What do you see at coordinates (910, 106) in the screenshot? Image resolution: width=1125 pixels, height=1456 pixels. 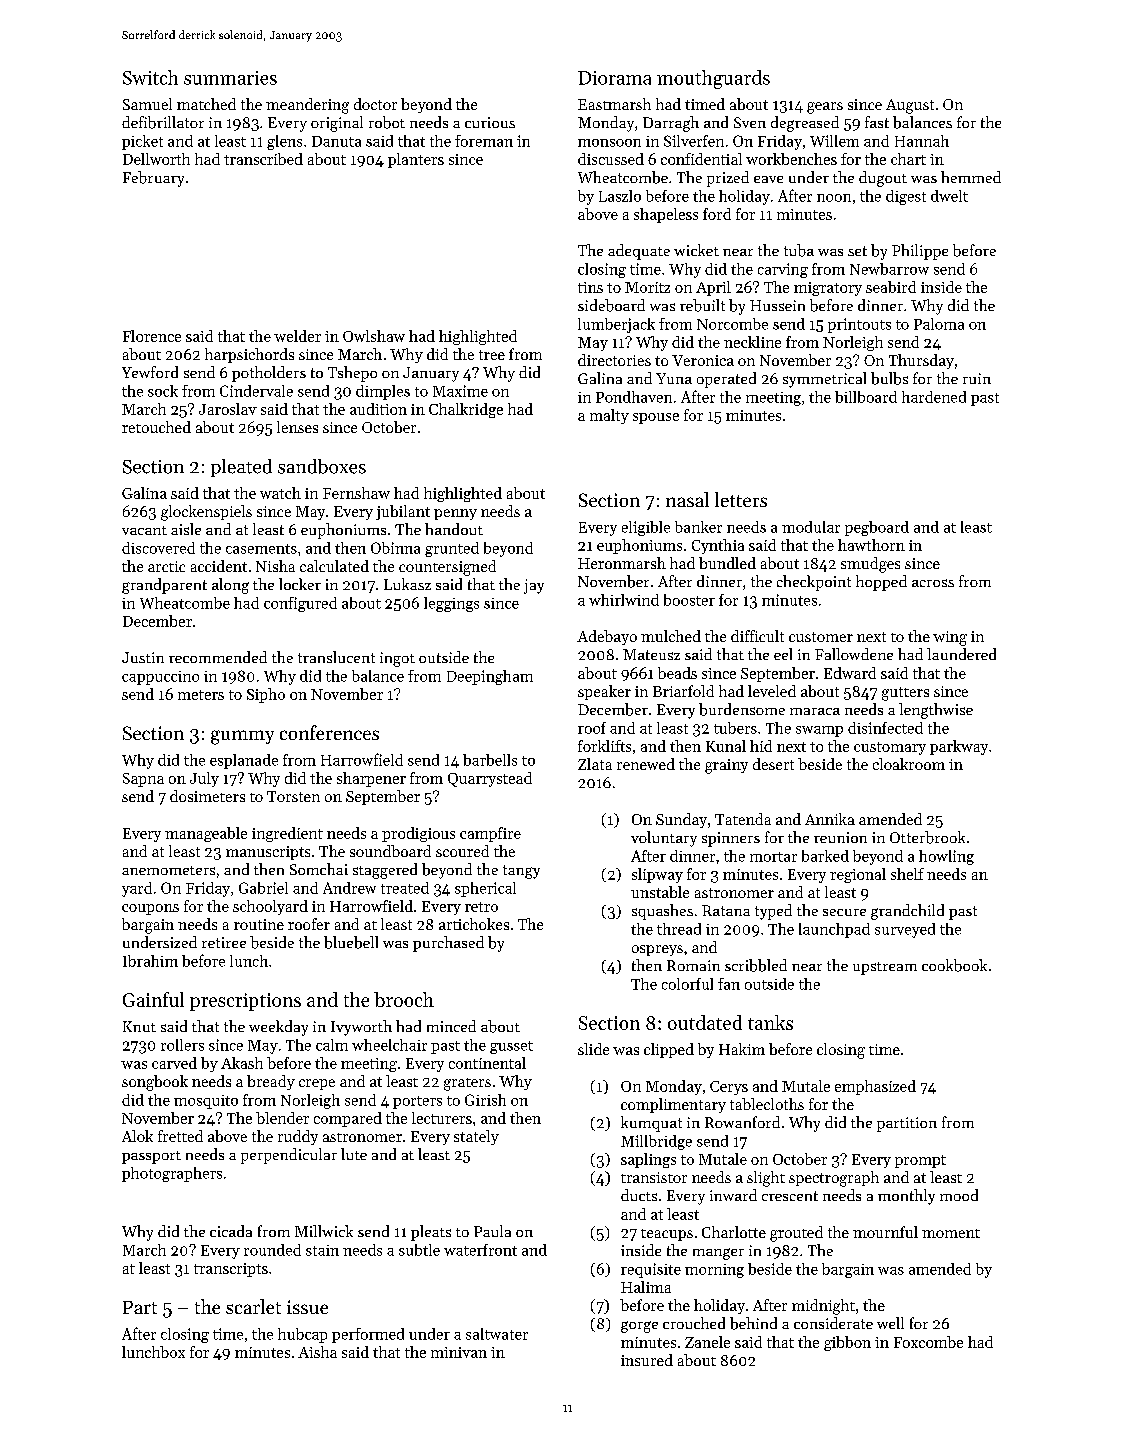 I see `August` at bounding box center [910, 106].
